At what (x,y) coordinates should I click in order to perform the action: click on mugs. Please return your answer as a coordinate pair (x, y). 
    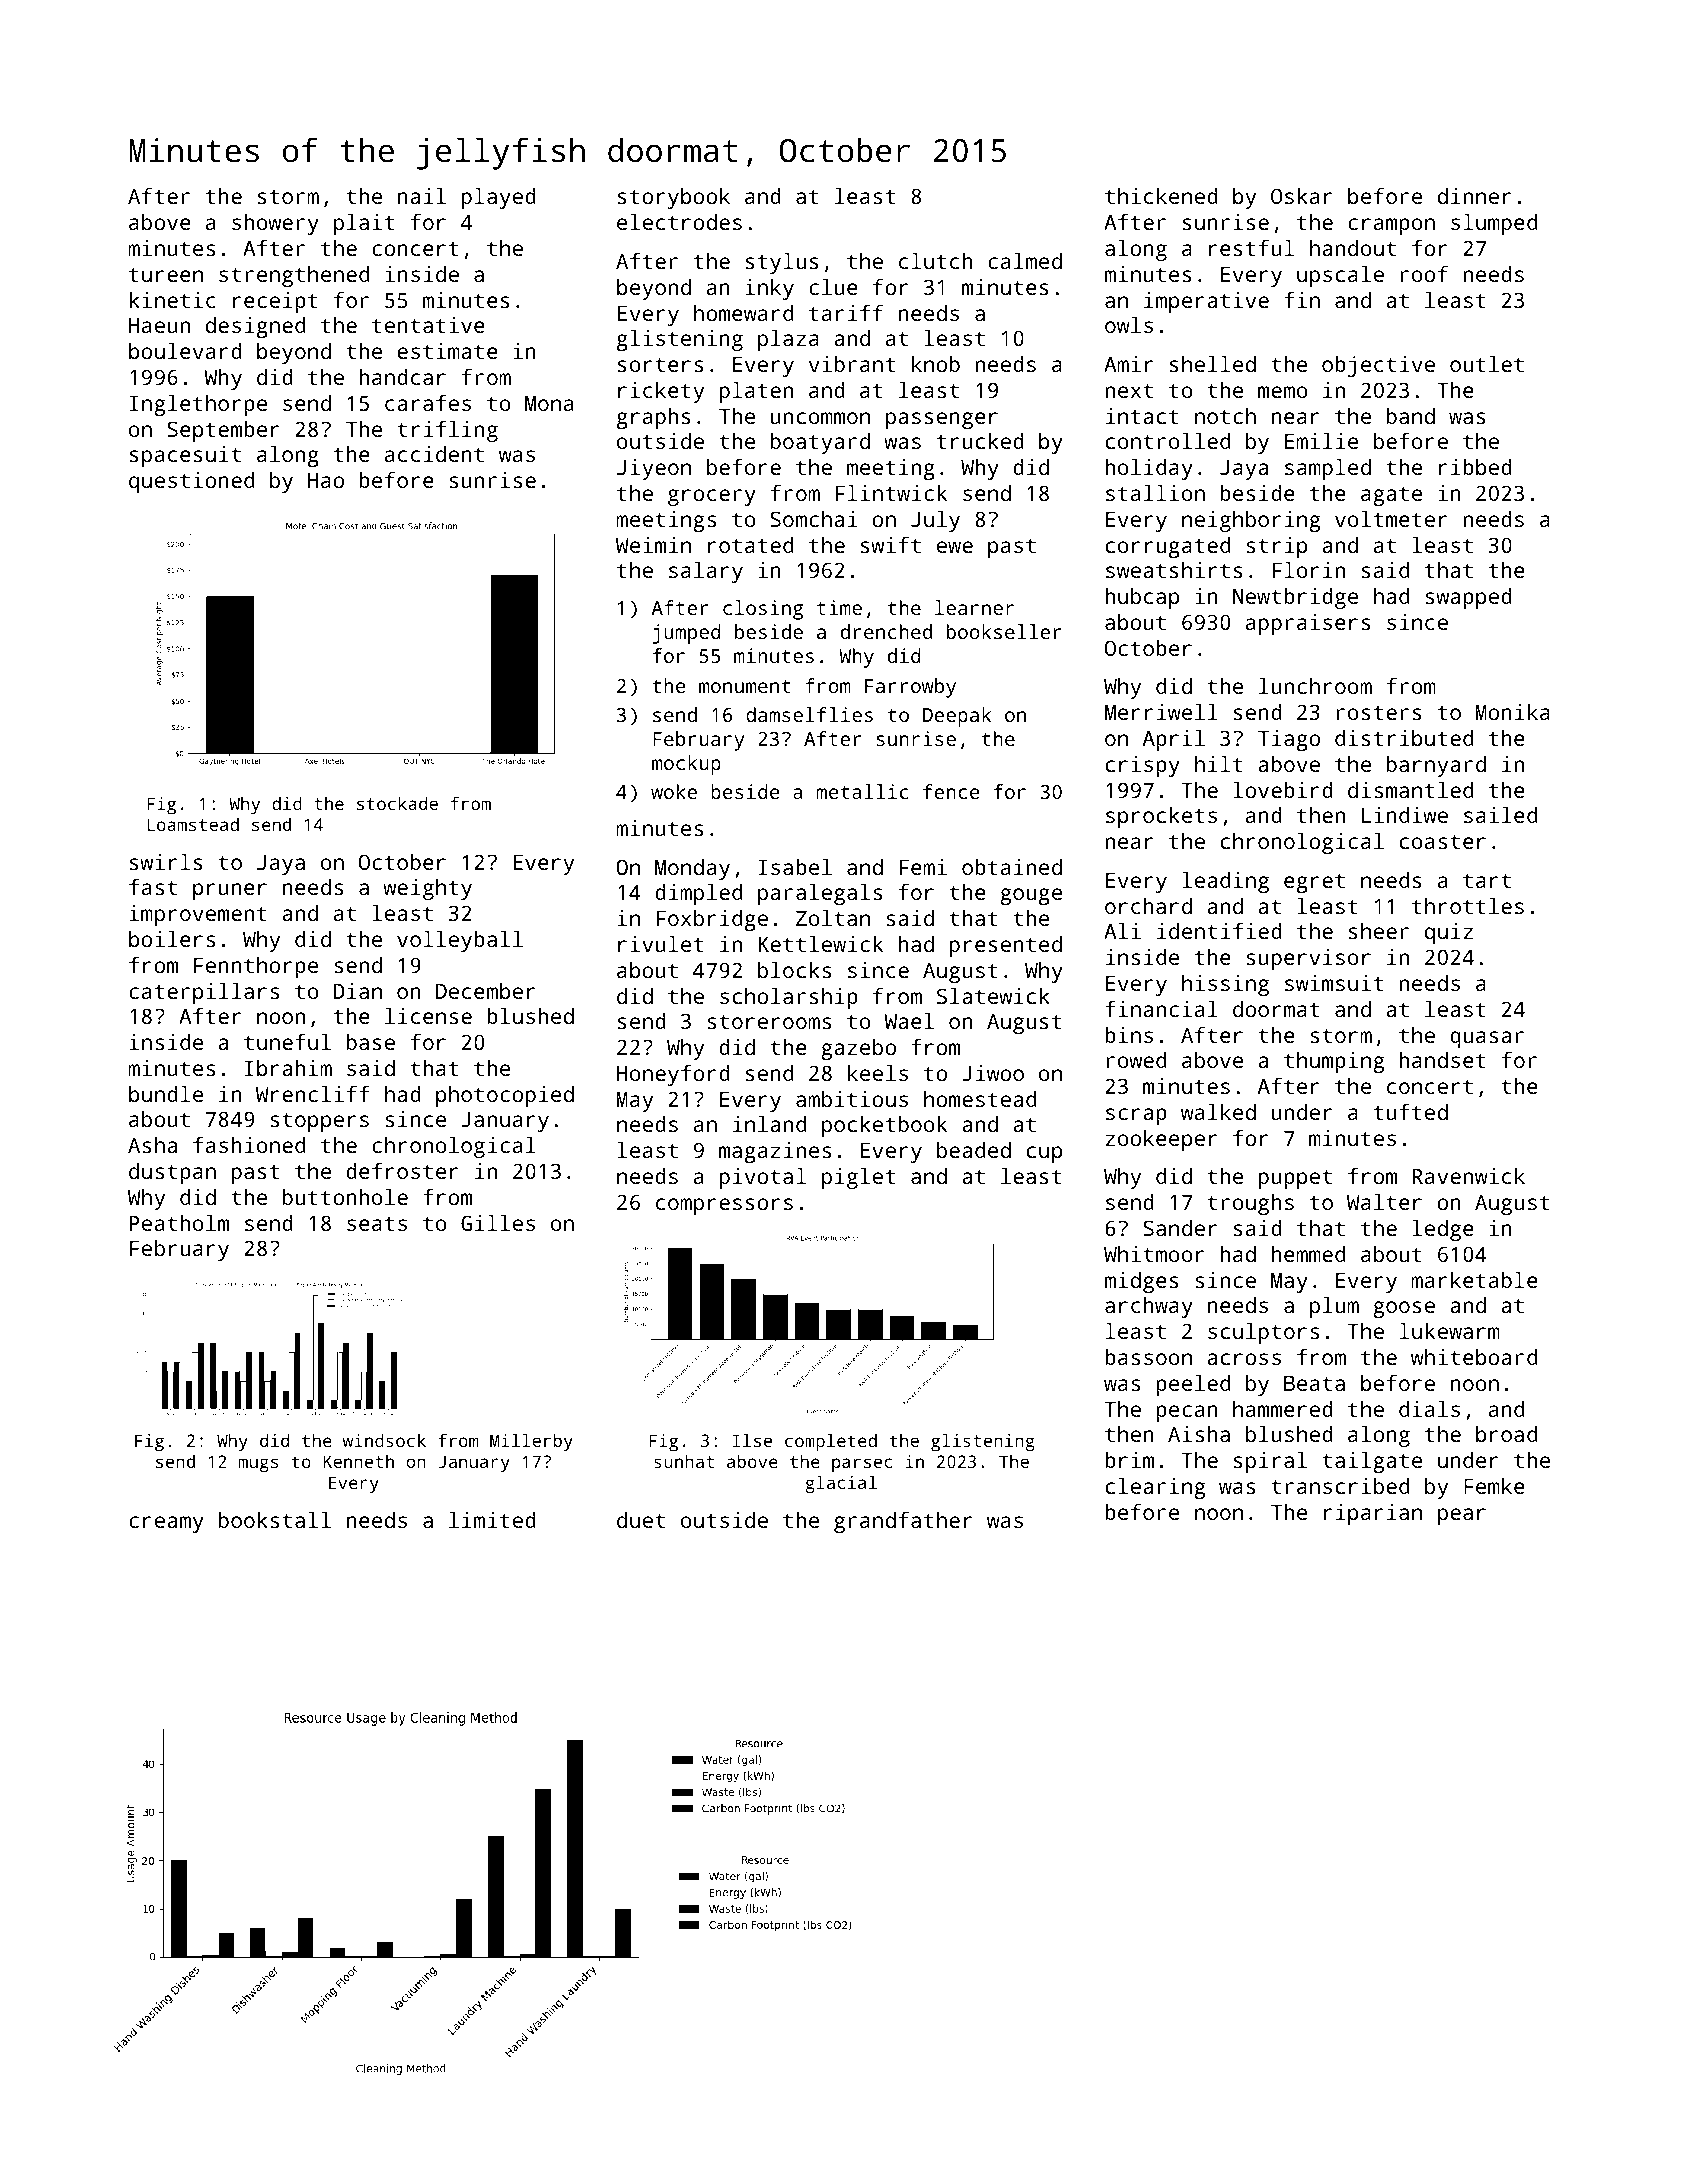
    Looking at the image, I should click on (258, 1465).
